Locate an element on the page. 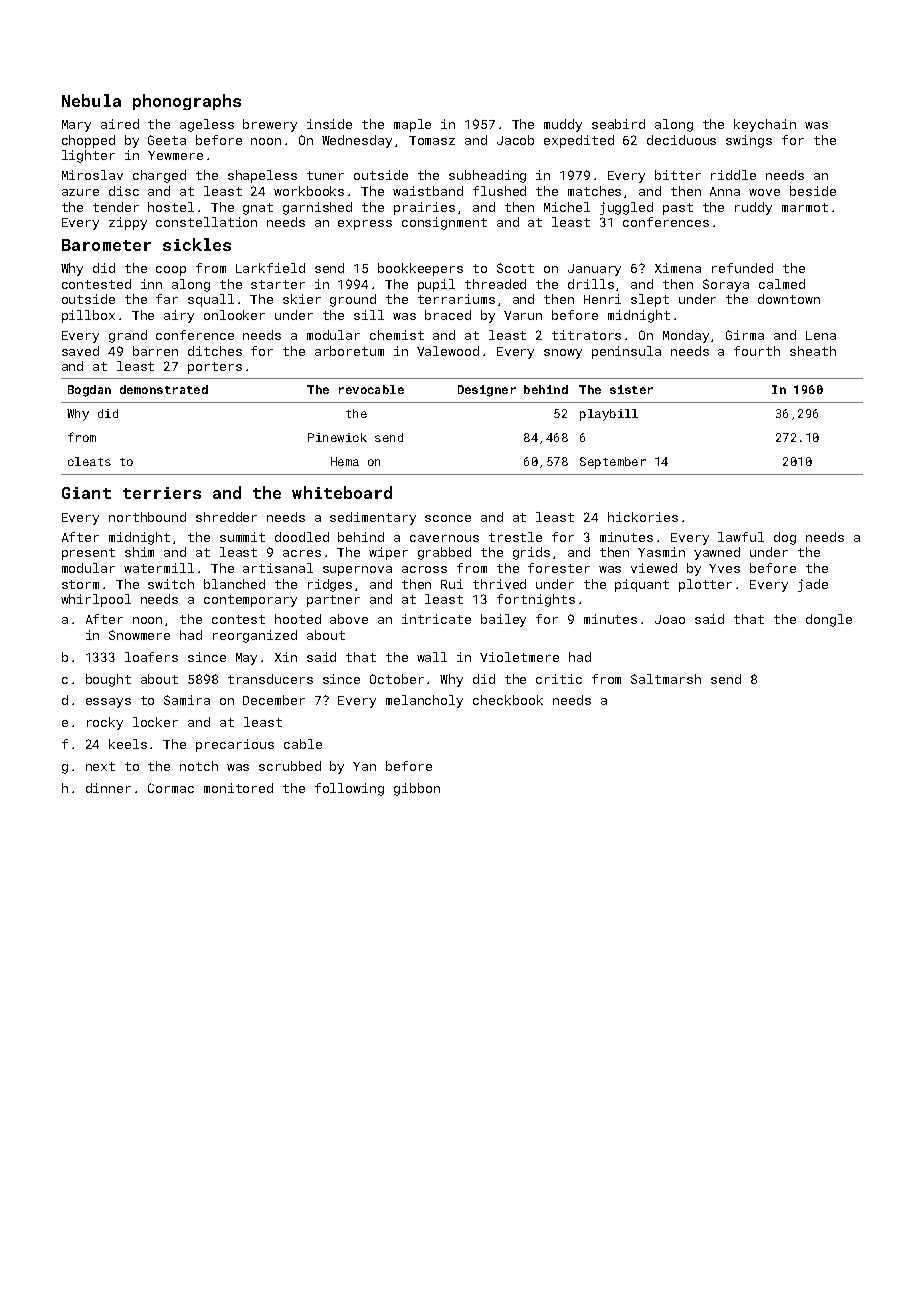  pupil is located at coordinates (436, 285).
